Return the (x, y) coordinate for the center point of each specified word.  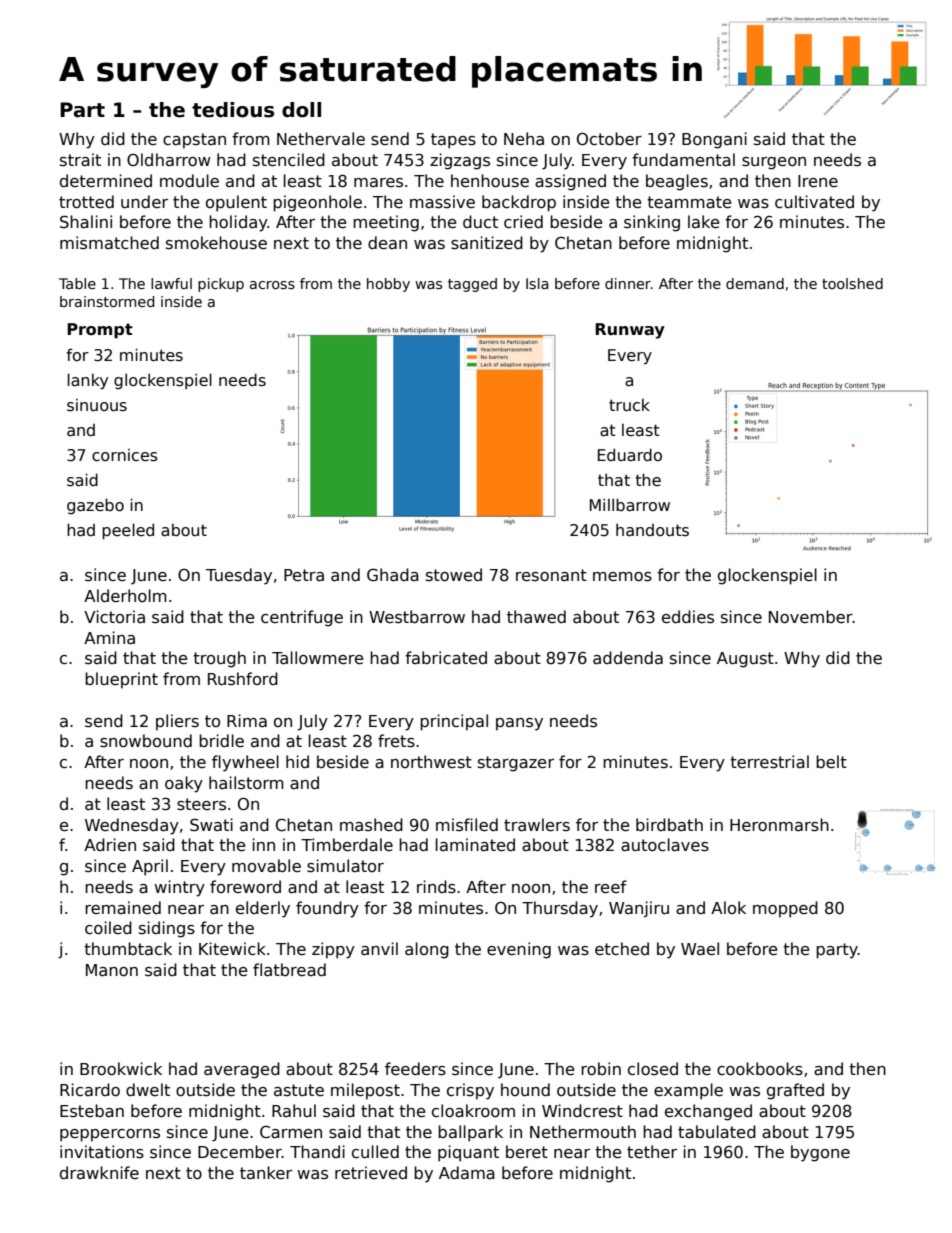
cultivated (814, 202)
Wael (700, 948)
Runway (630, 331)
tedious (233, 110)
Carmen (291, 1132)
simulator (345, 866)
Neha (524, 139)
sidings (167, 929)
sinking (652, 223)
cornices (125, 455)
